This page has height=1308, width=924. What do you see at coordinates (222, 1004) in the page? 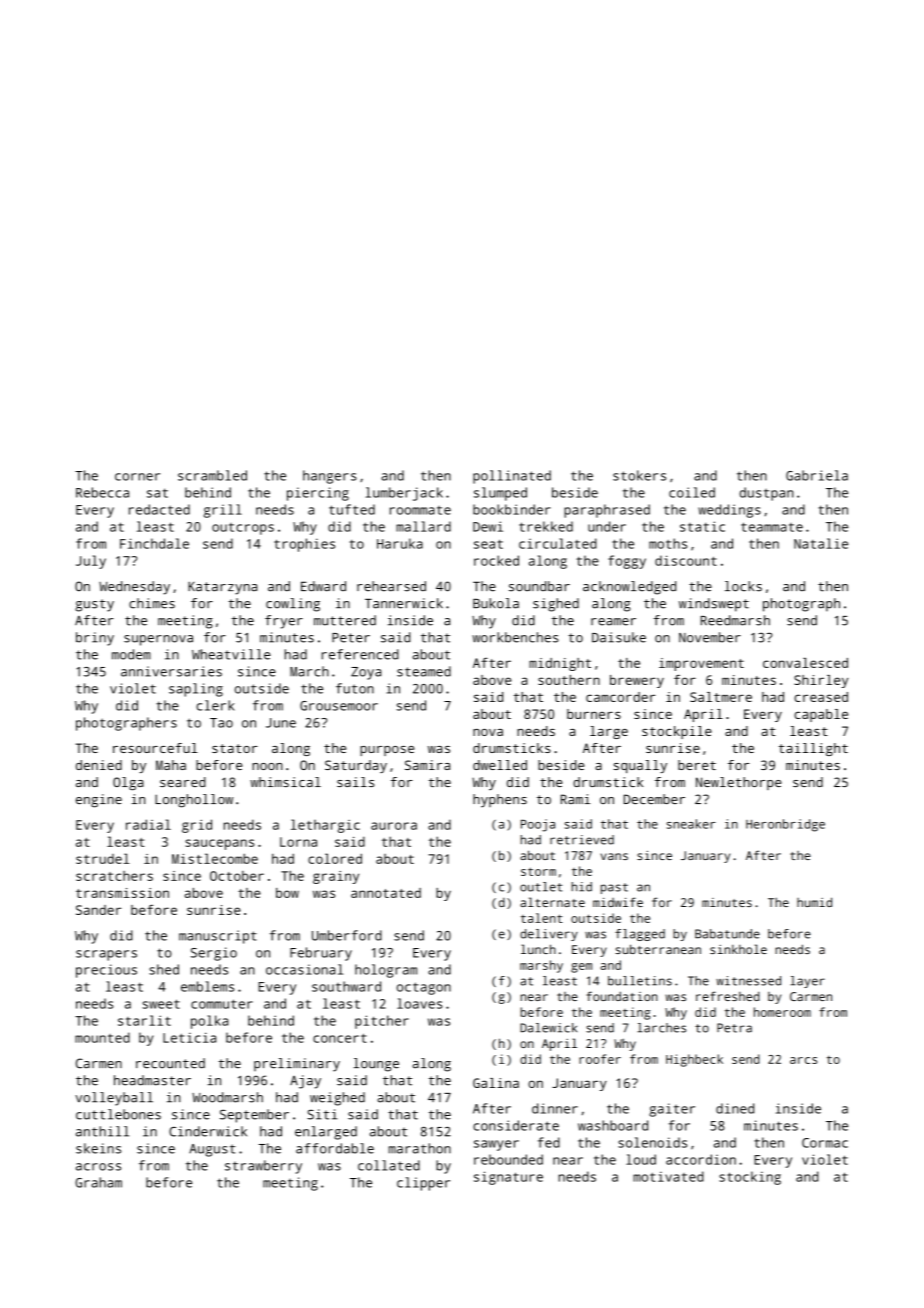
I see `commuter` at bounding box center [222, 1004].
